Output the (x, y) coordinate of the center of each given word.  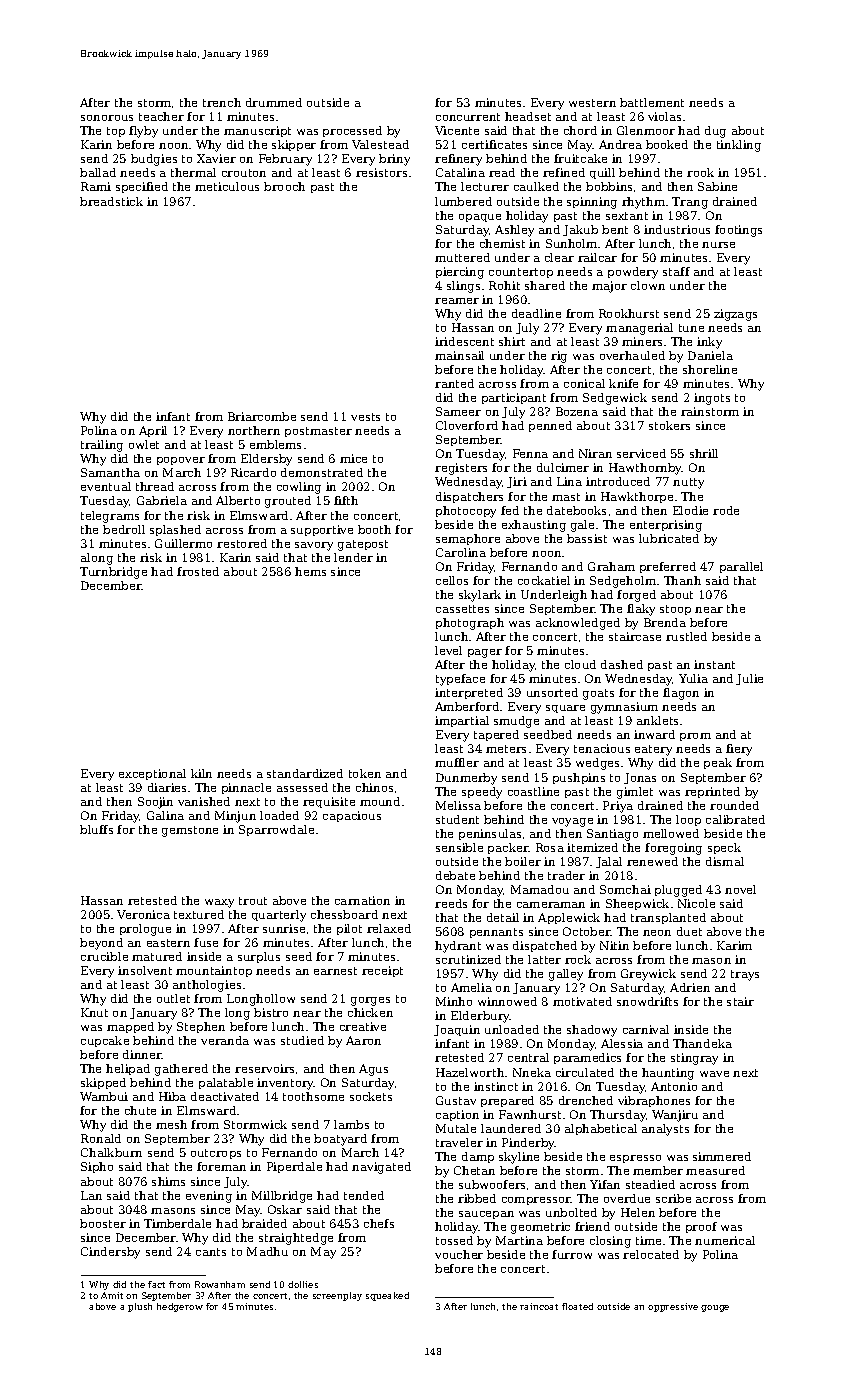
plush (140, 1307)
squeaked (387, 1296)
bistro (271, 1012)
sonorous (107, 118)
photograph (470, 624)
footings (738, 231)
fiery (739, 750)
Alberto (238, 500)
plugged (678, 891)
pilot (349, 929)
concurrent (468, 117)
